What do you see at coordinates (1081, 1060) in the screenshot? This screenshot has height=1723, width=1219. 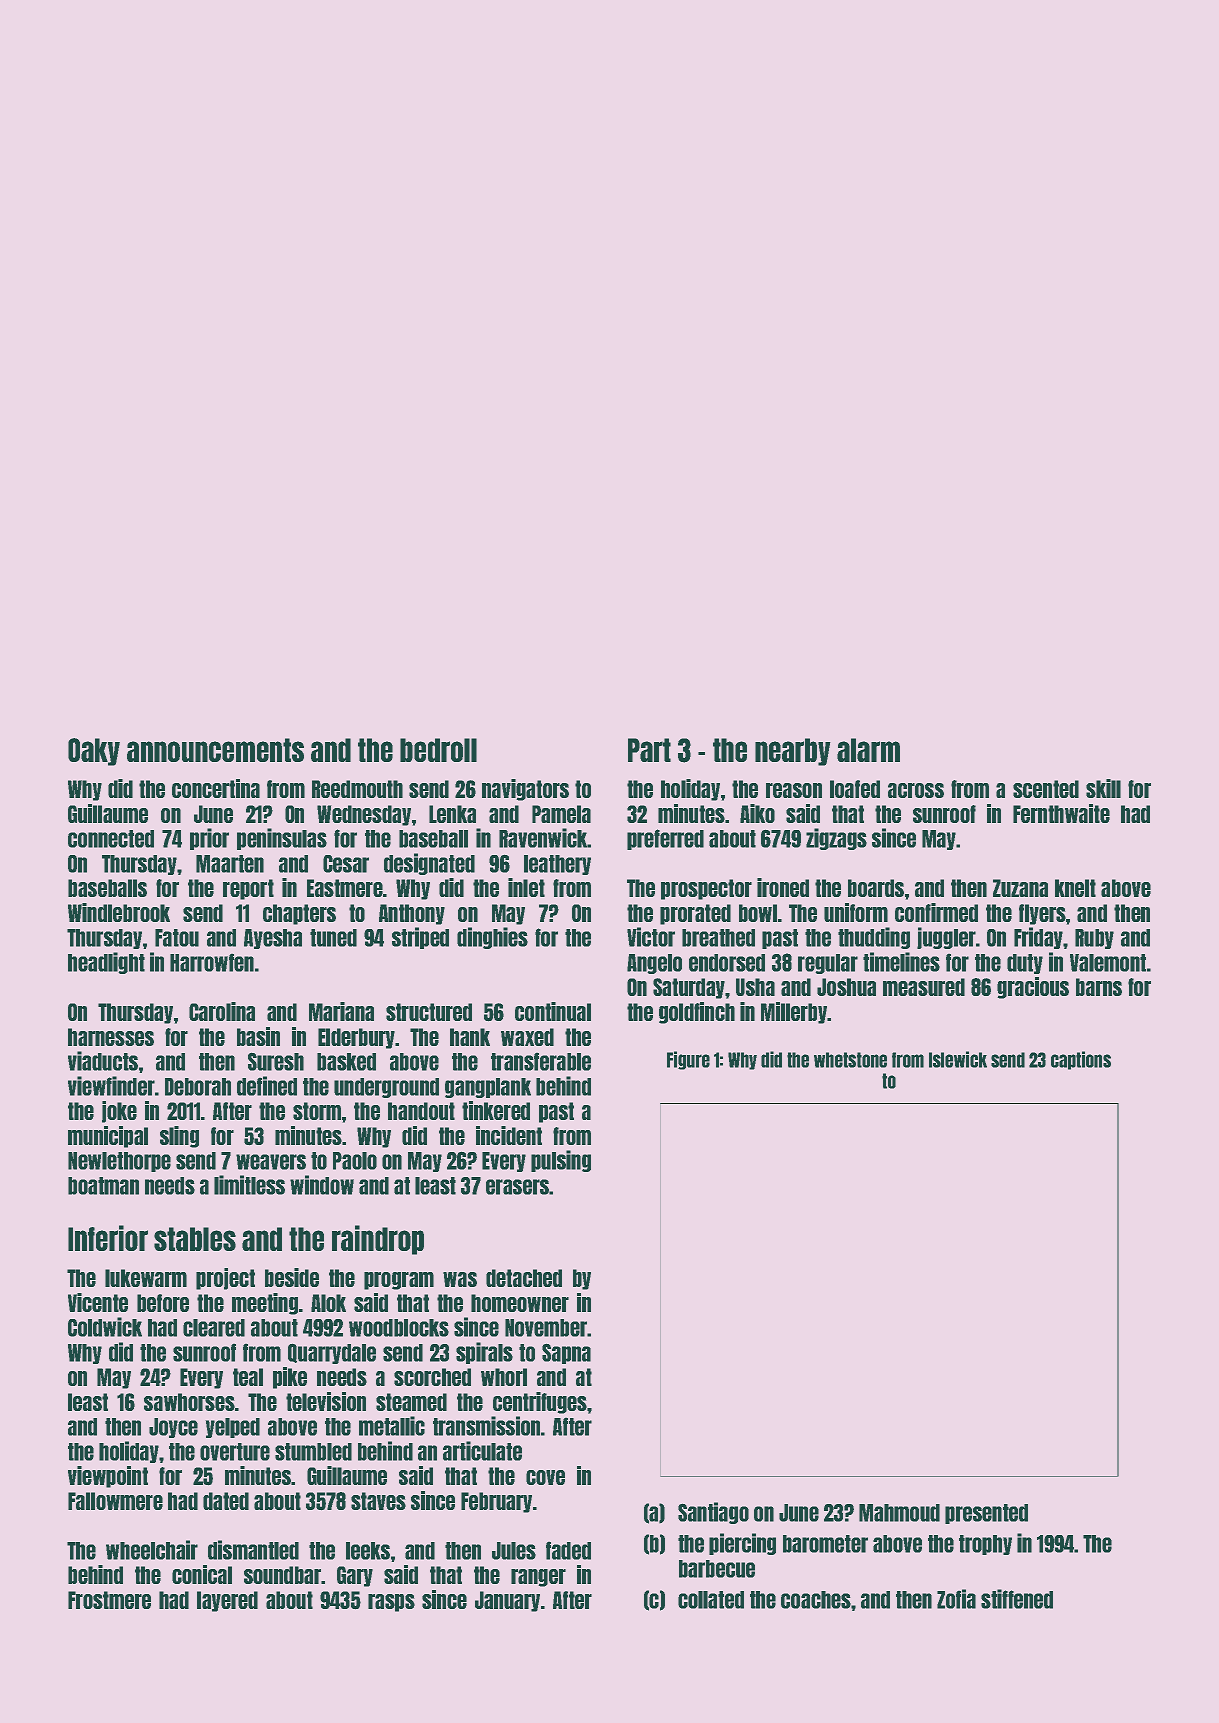 I see `captions` at bounding box center [1081, 1060].
